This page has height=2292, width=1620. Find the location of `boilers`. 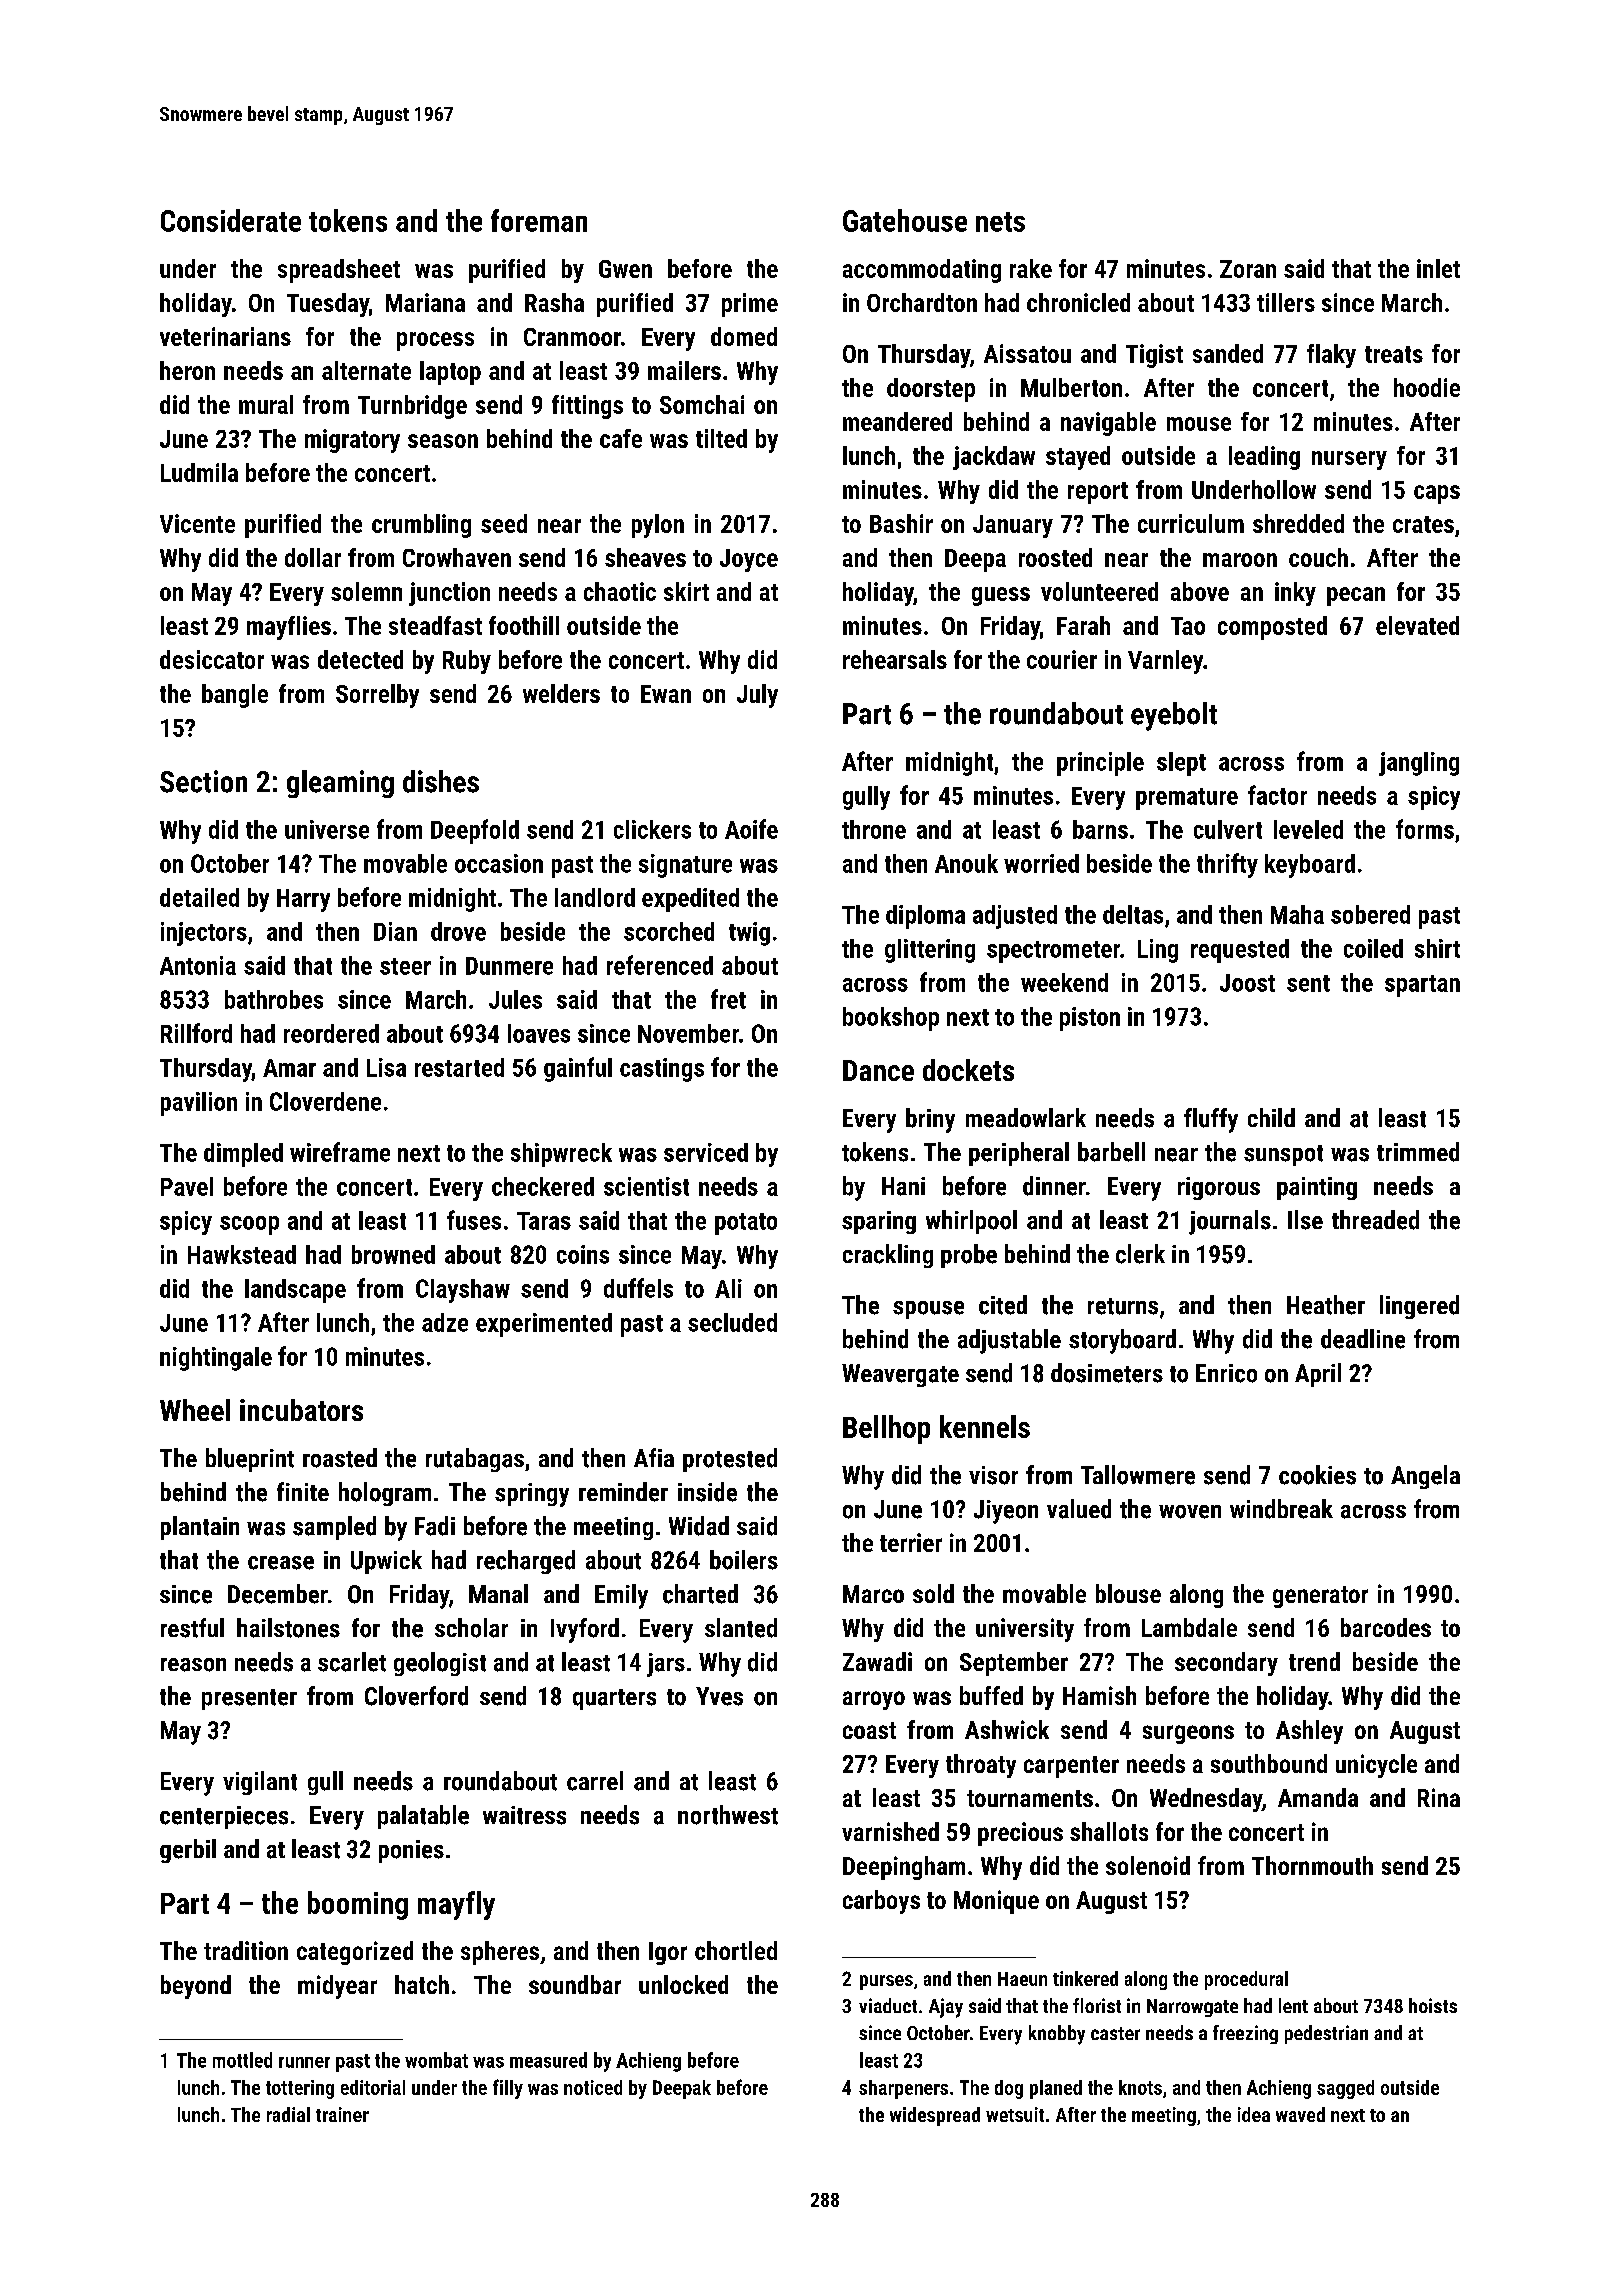

boilers is located at coordinates (744, 1560).
